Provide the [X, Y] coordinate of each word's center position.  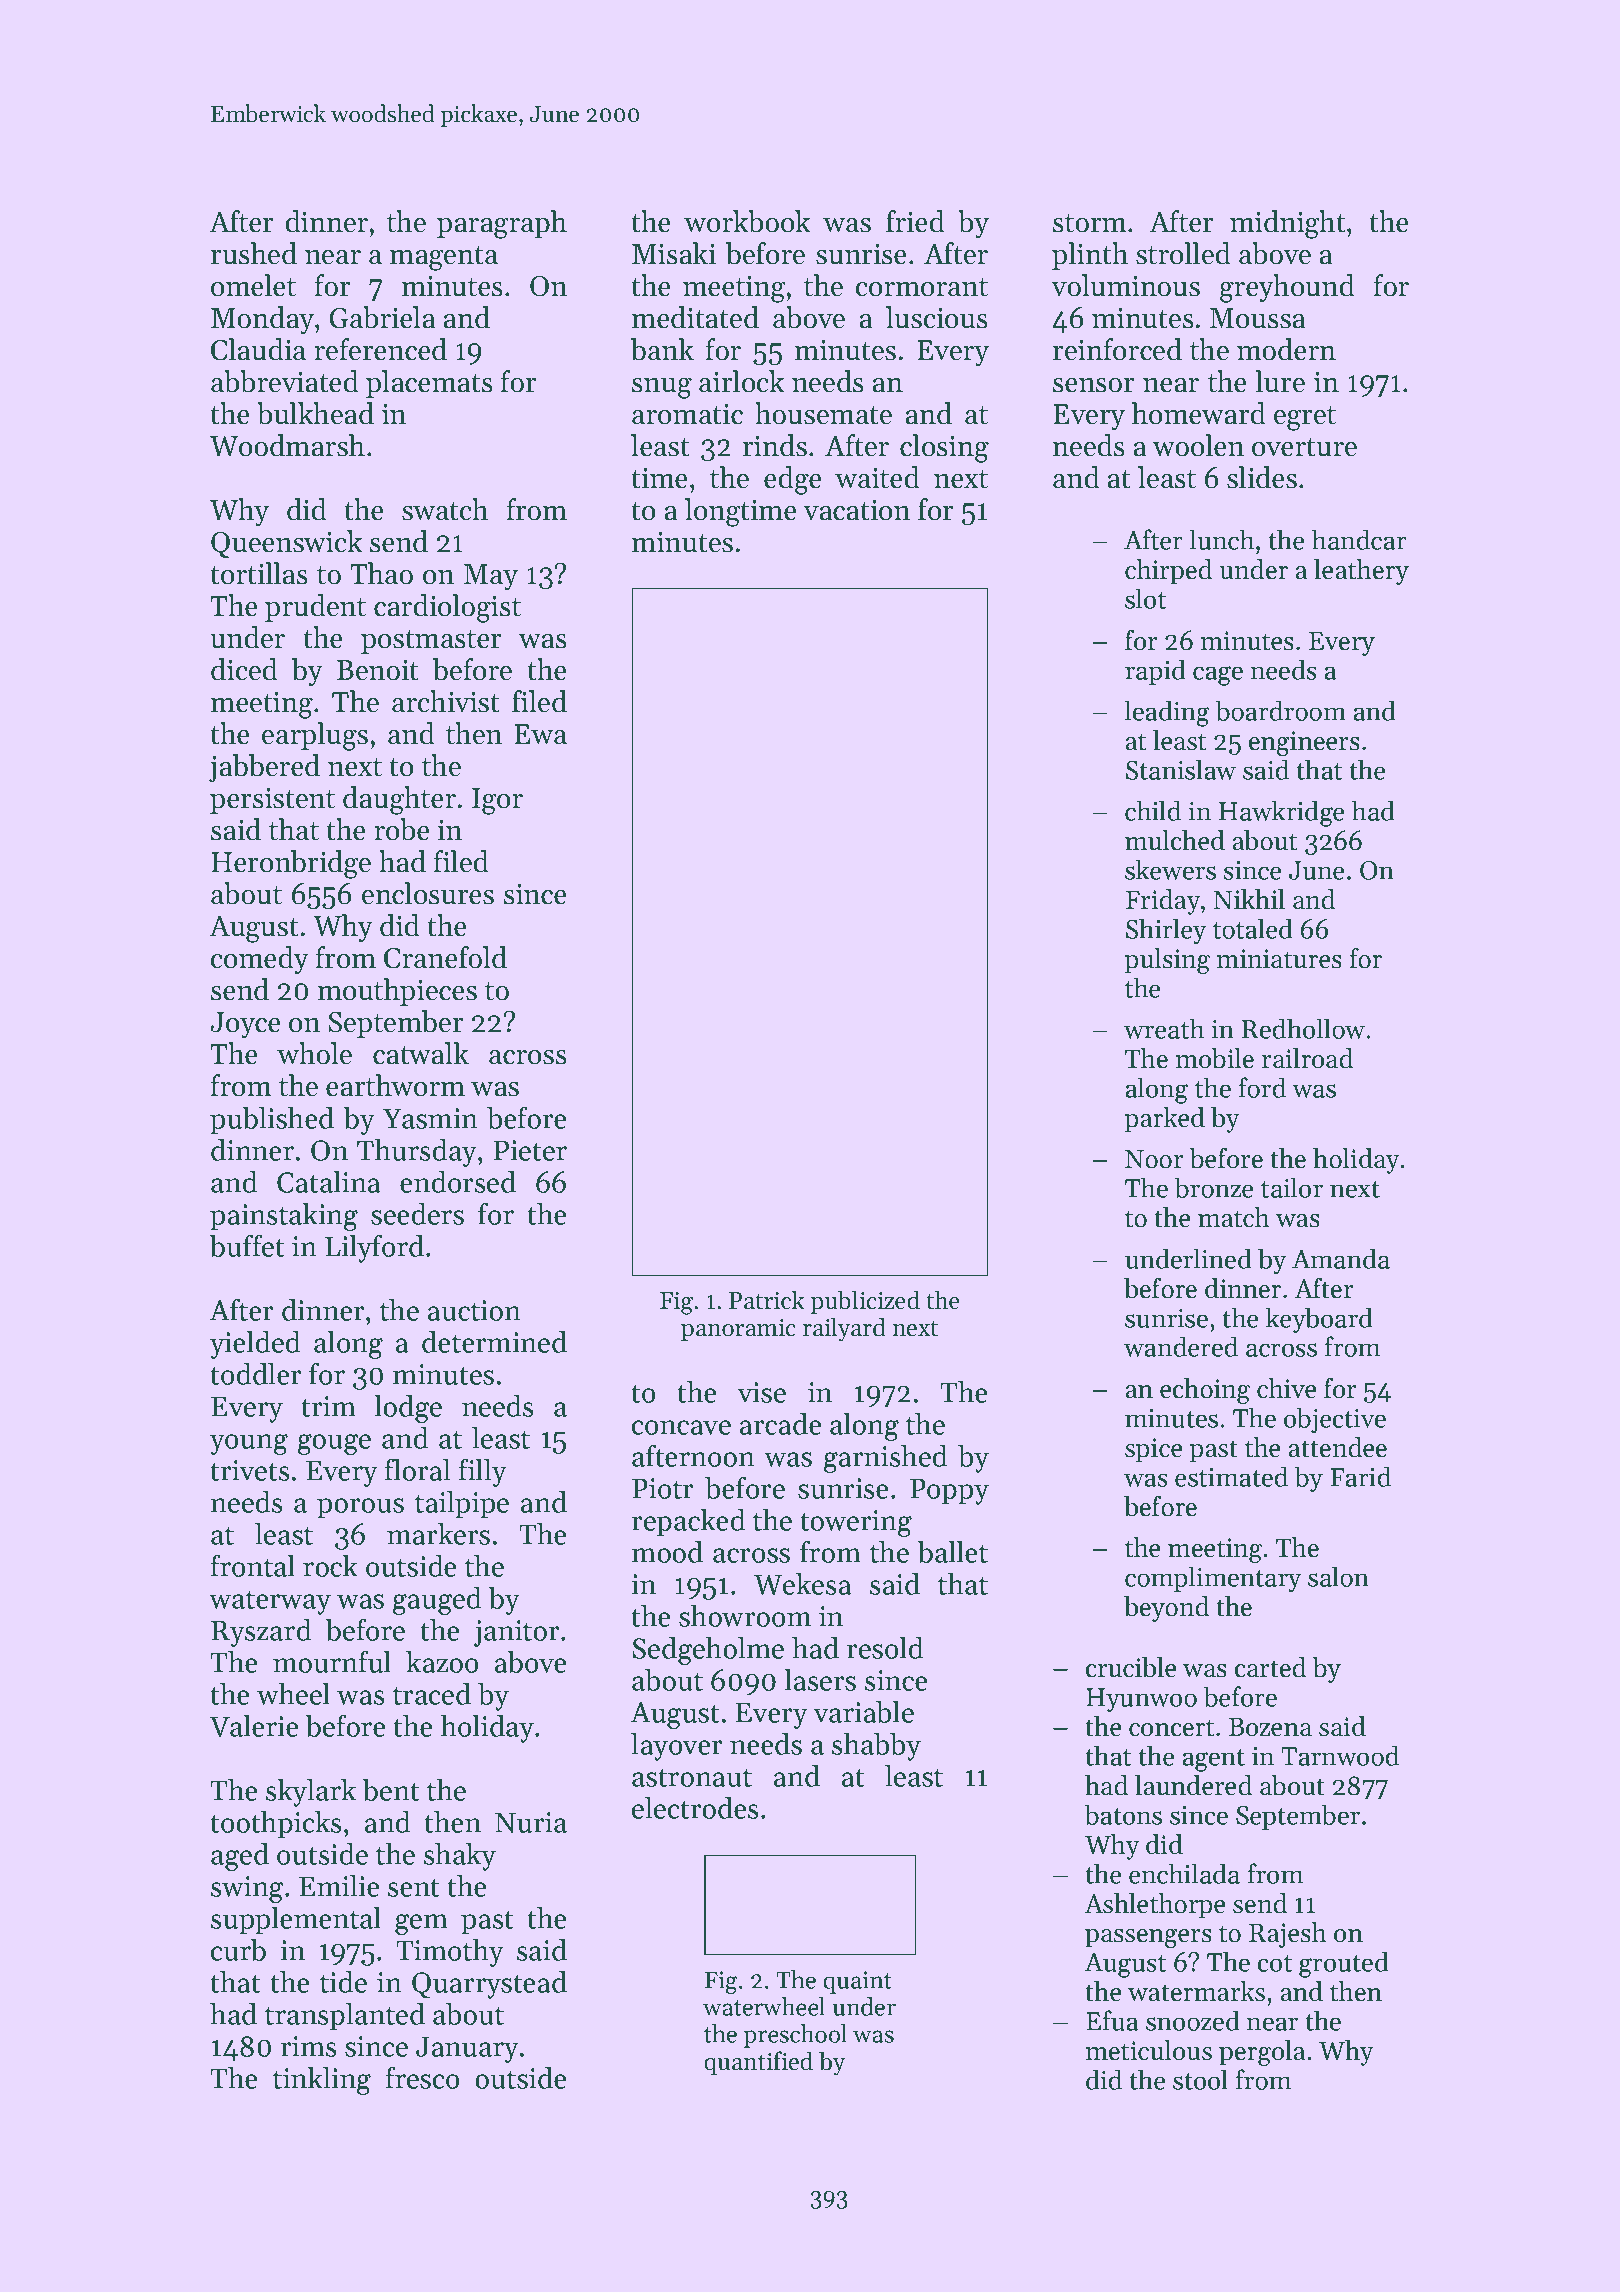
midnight [1288, 224]
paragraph [502, 224]
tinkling [322, 2081]
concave [681, 1427]
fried [915, 221]
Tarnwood [1340, 1755]
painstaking [284, 1217]
